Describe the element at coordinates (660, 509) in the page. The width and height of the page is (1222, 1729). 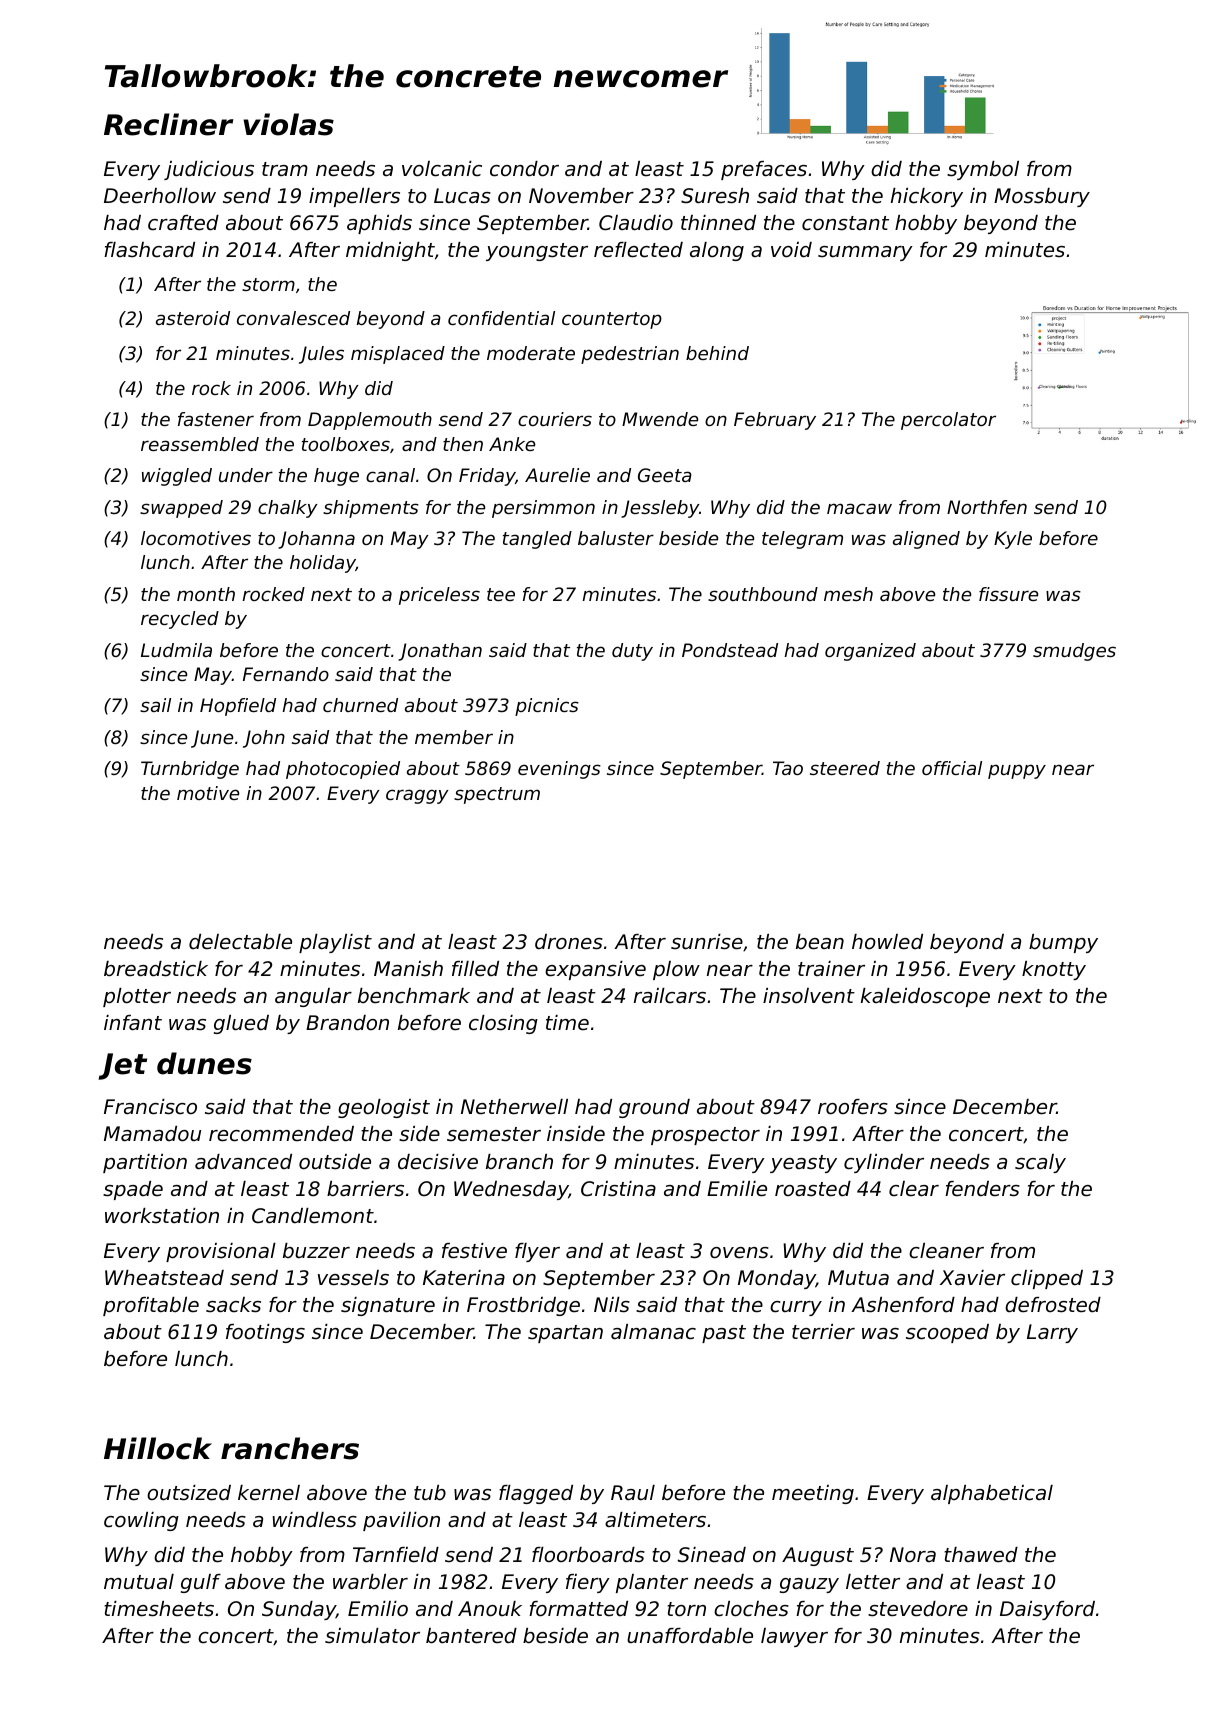
I see `Jessleby` at that location.
